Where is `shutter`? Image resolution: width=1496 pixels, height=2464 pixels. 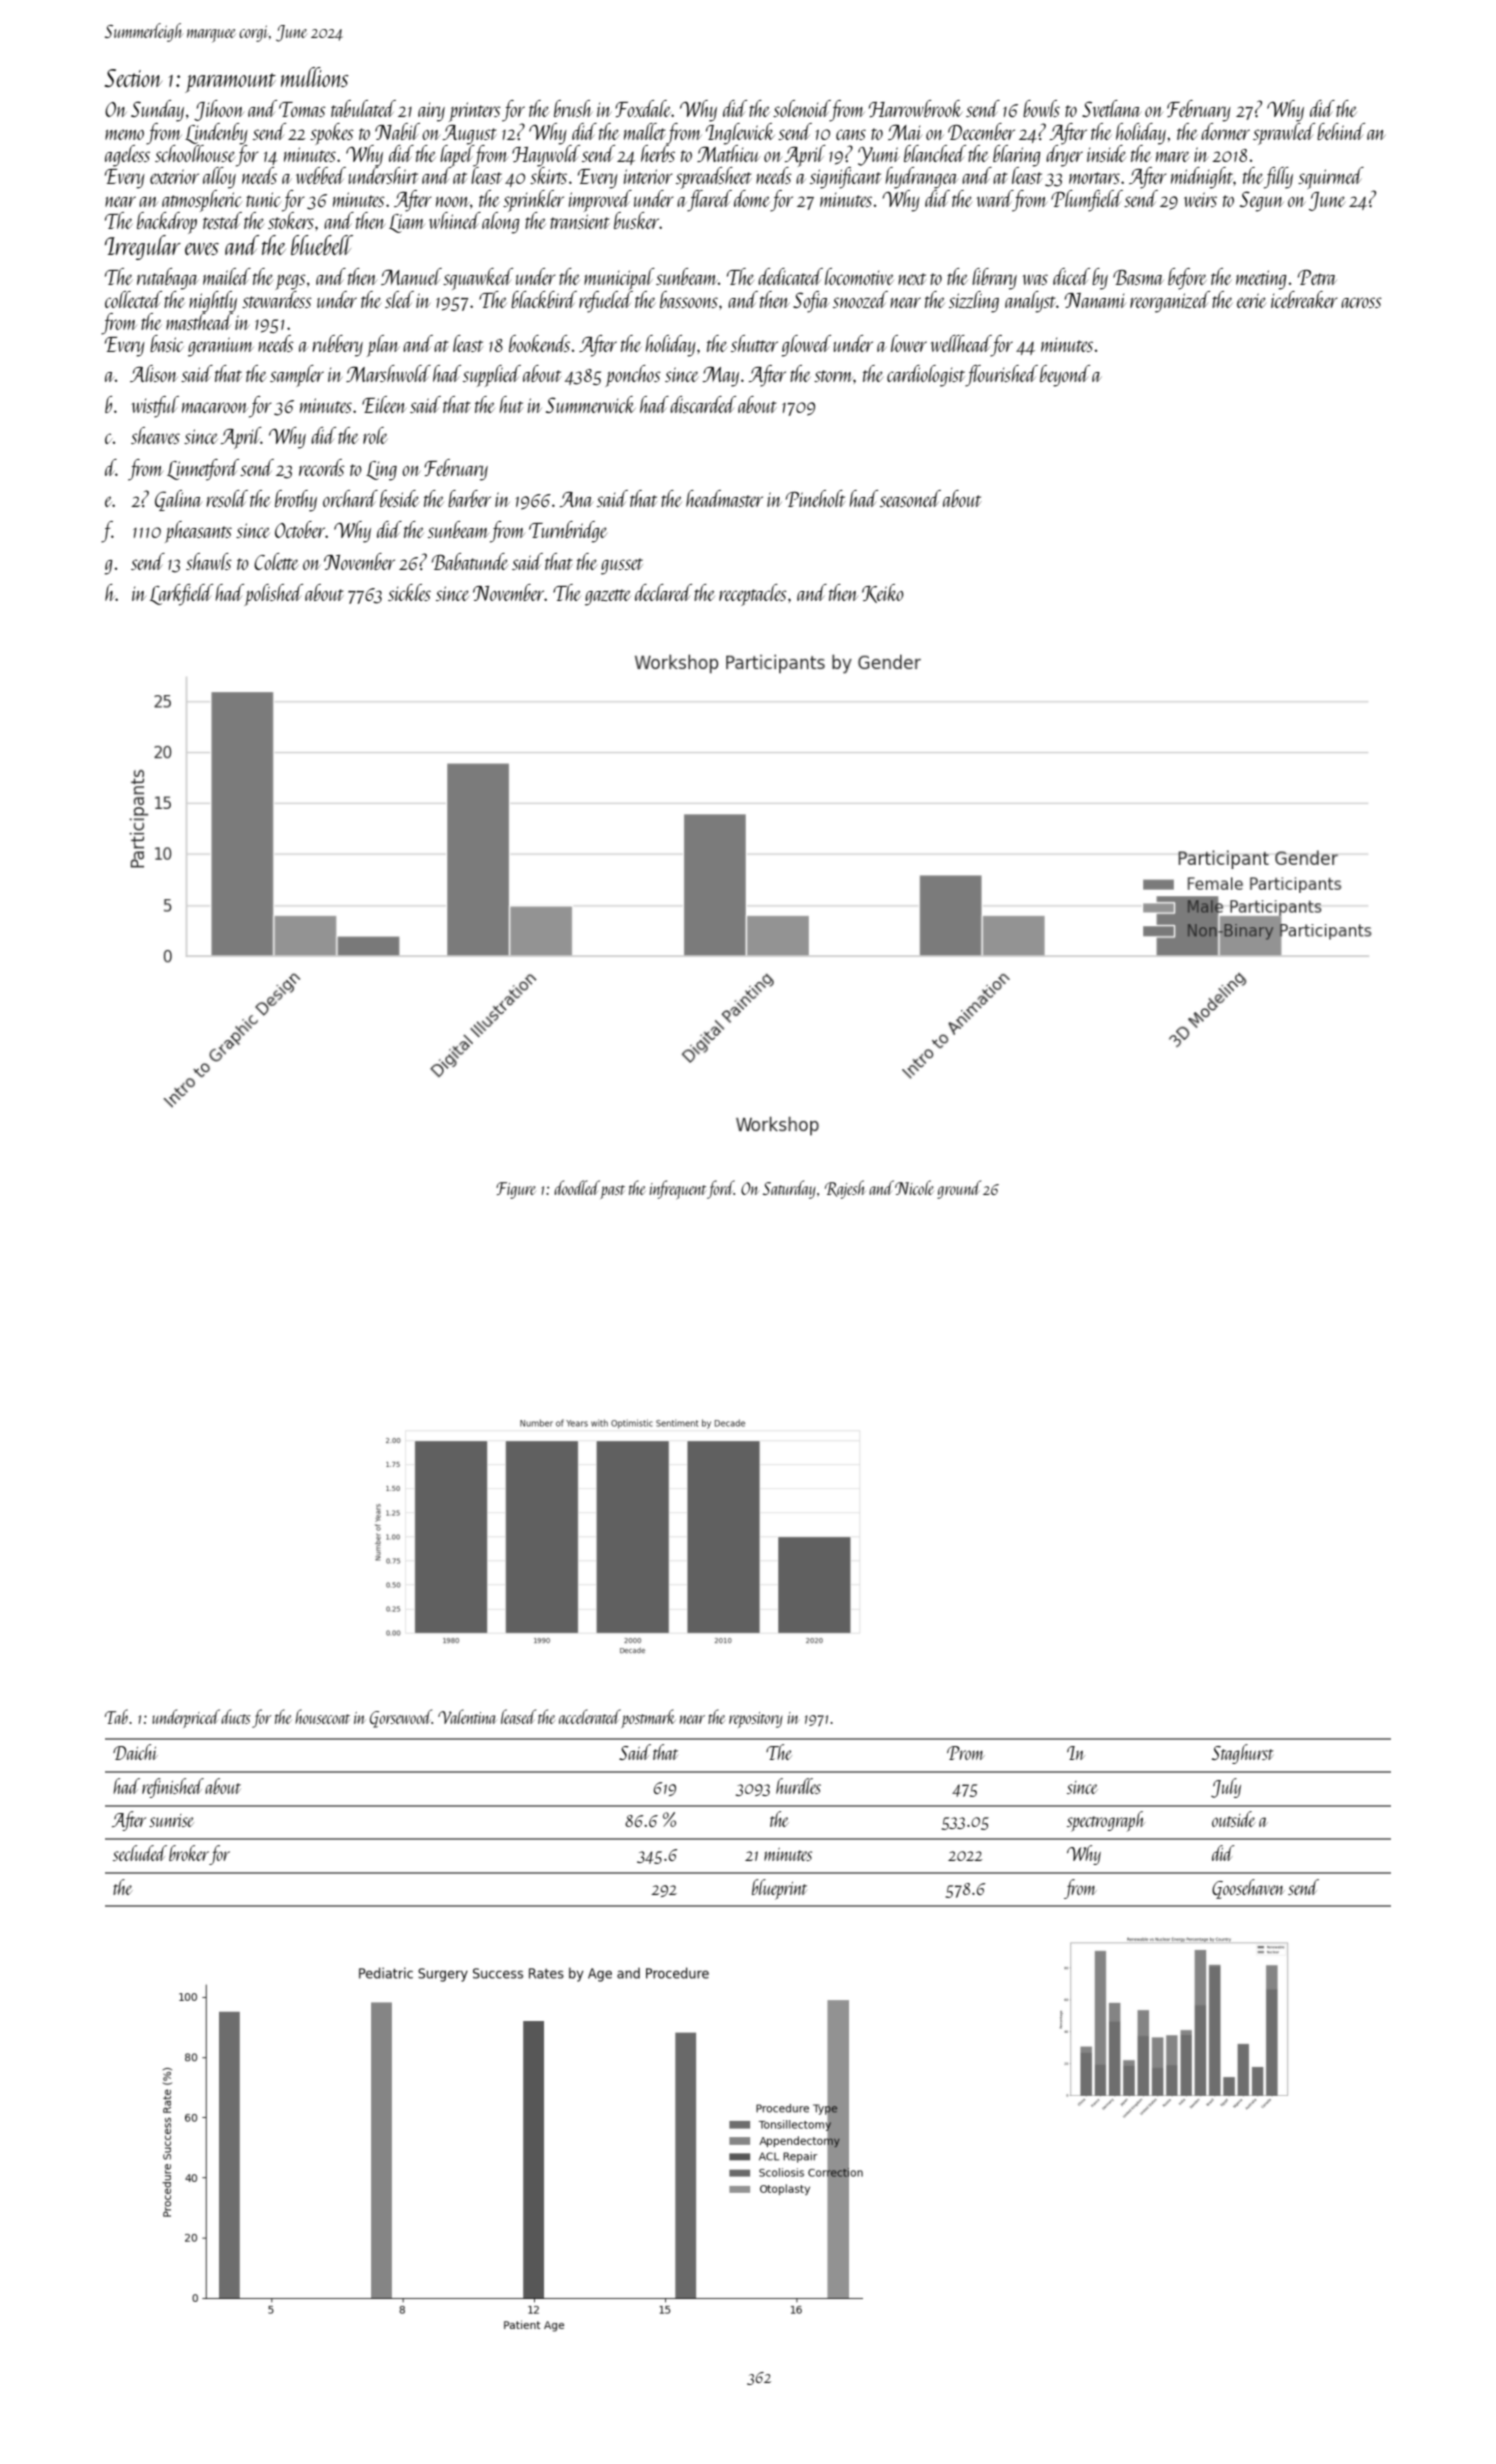 shutter is located at coordinates (754, 343).
